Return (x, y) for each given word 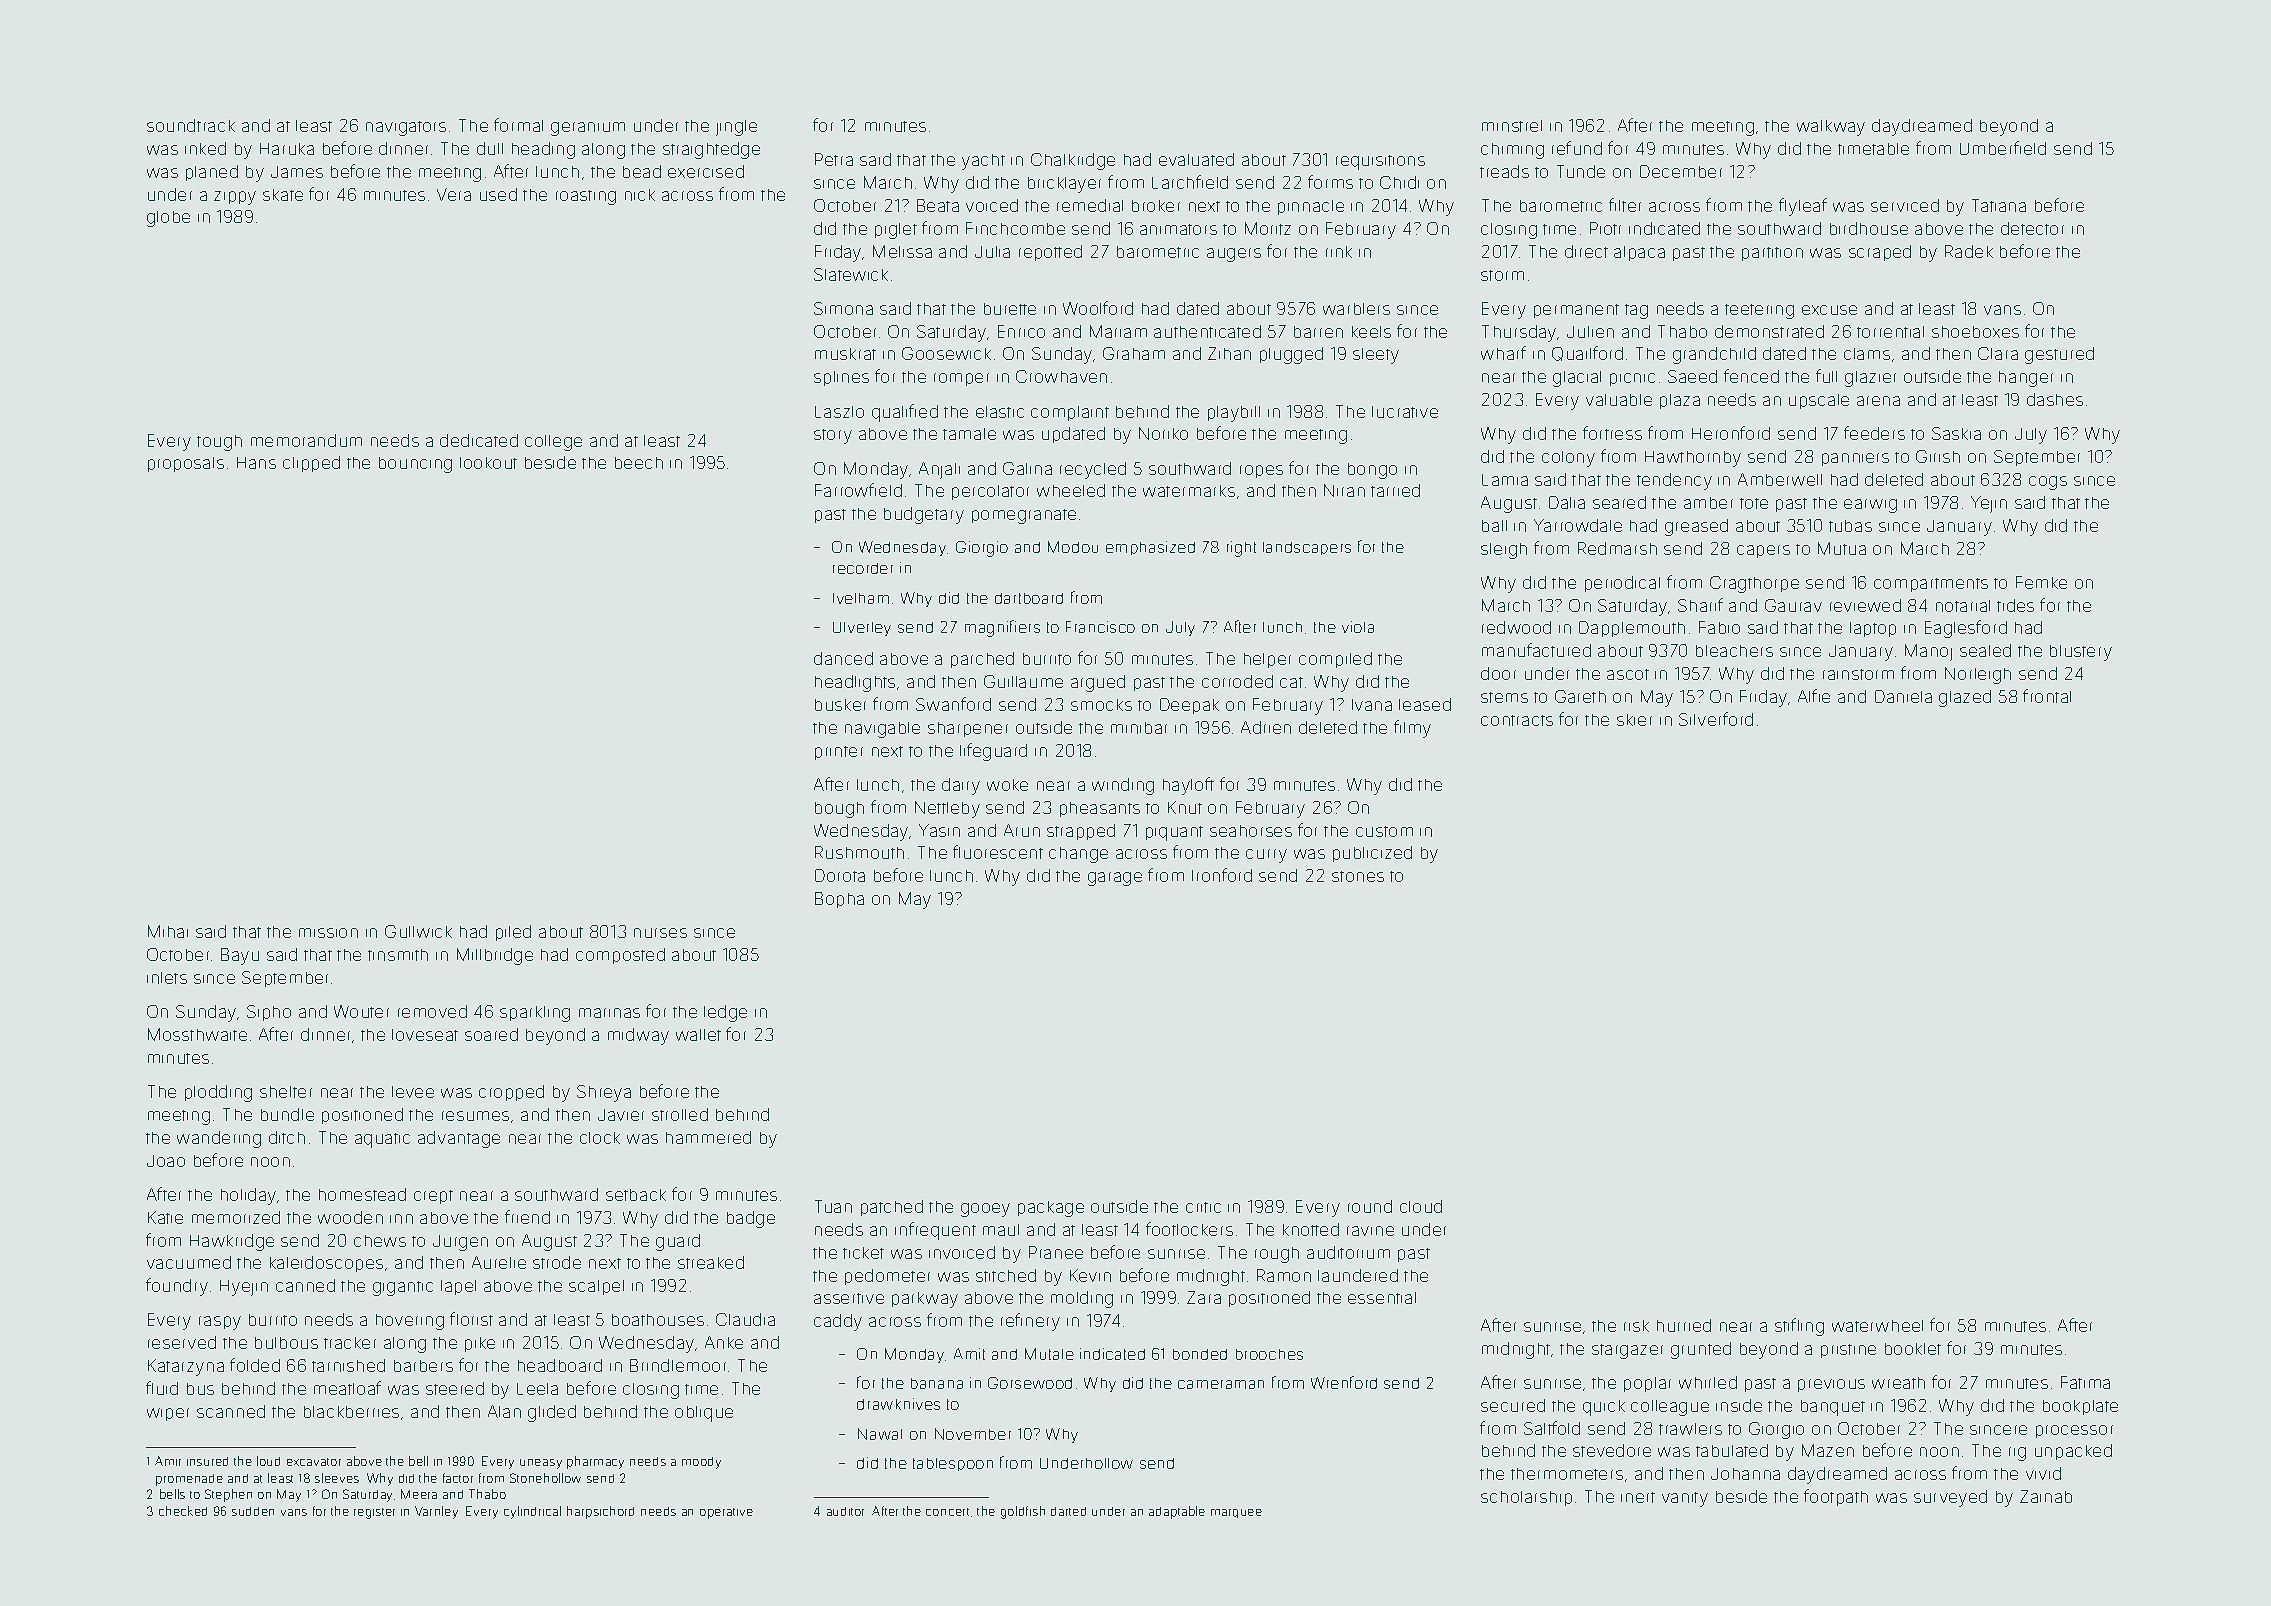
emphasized (1150, 548)
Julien (1590, 332)
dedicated (479, 440)
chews (380, 1241)
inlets (167, 978)
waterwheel (1877, 1326)
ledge (725, 1013)
